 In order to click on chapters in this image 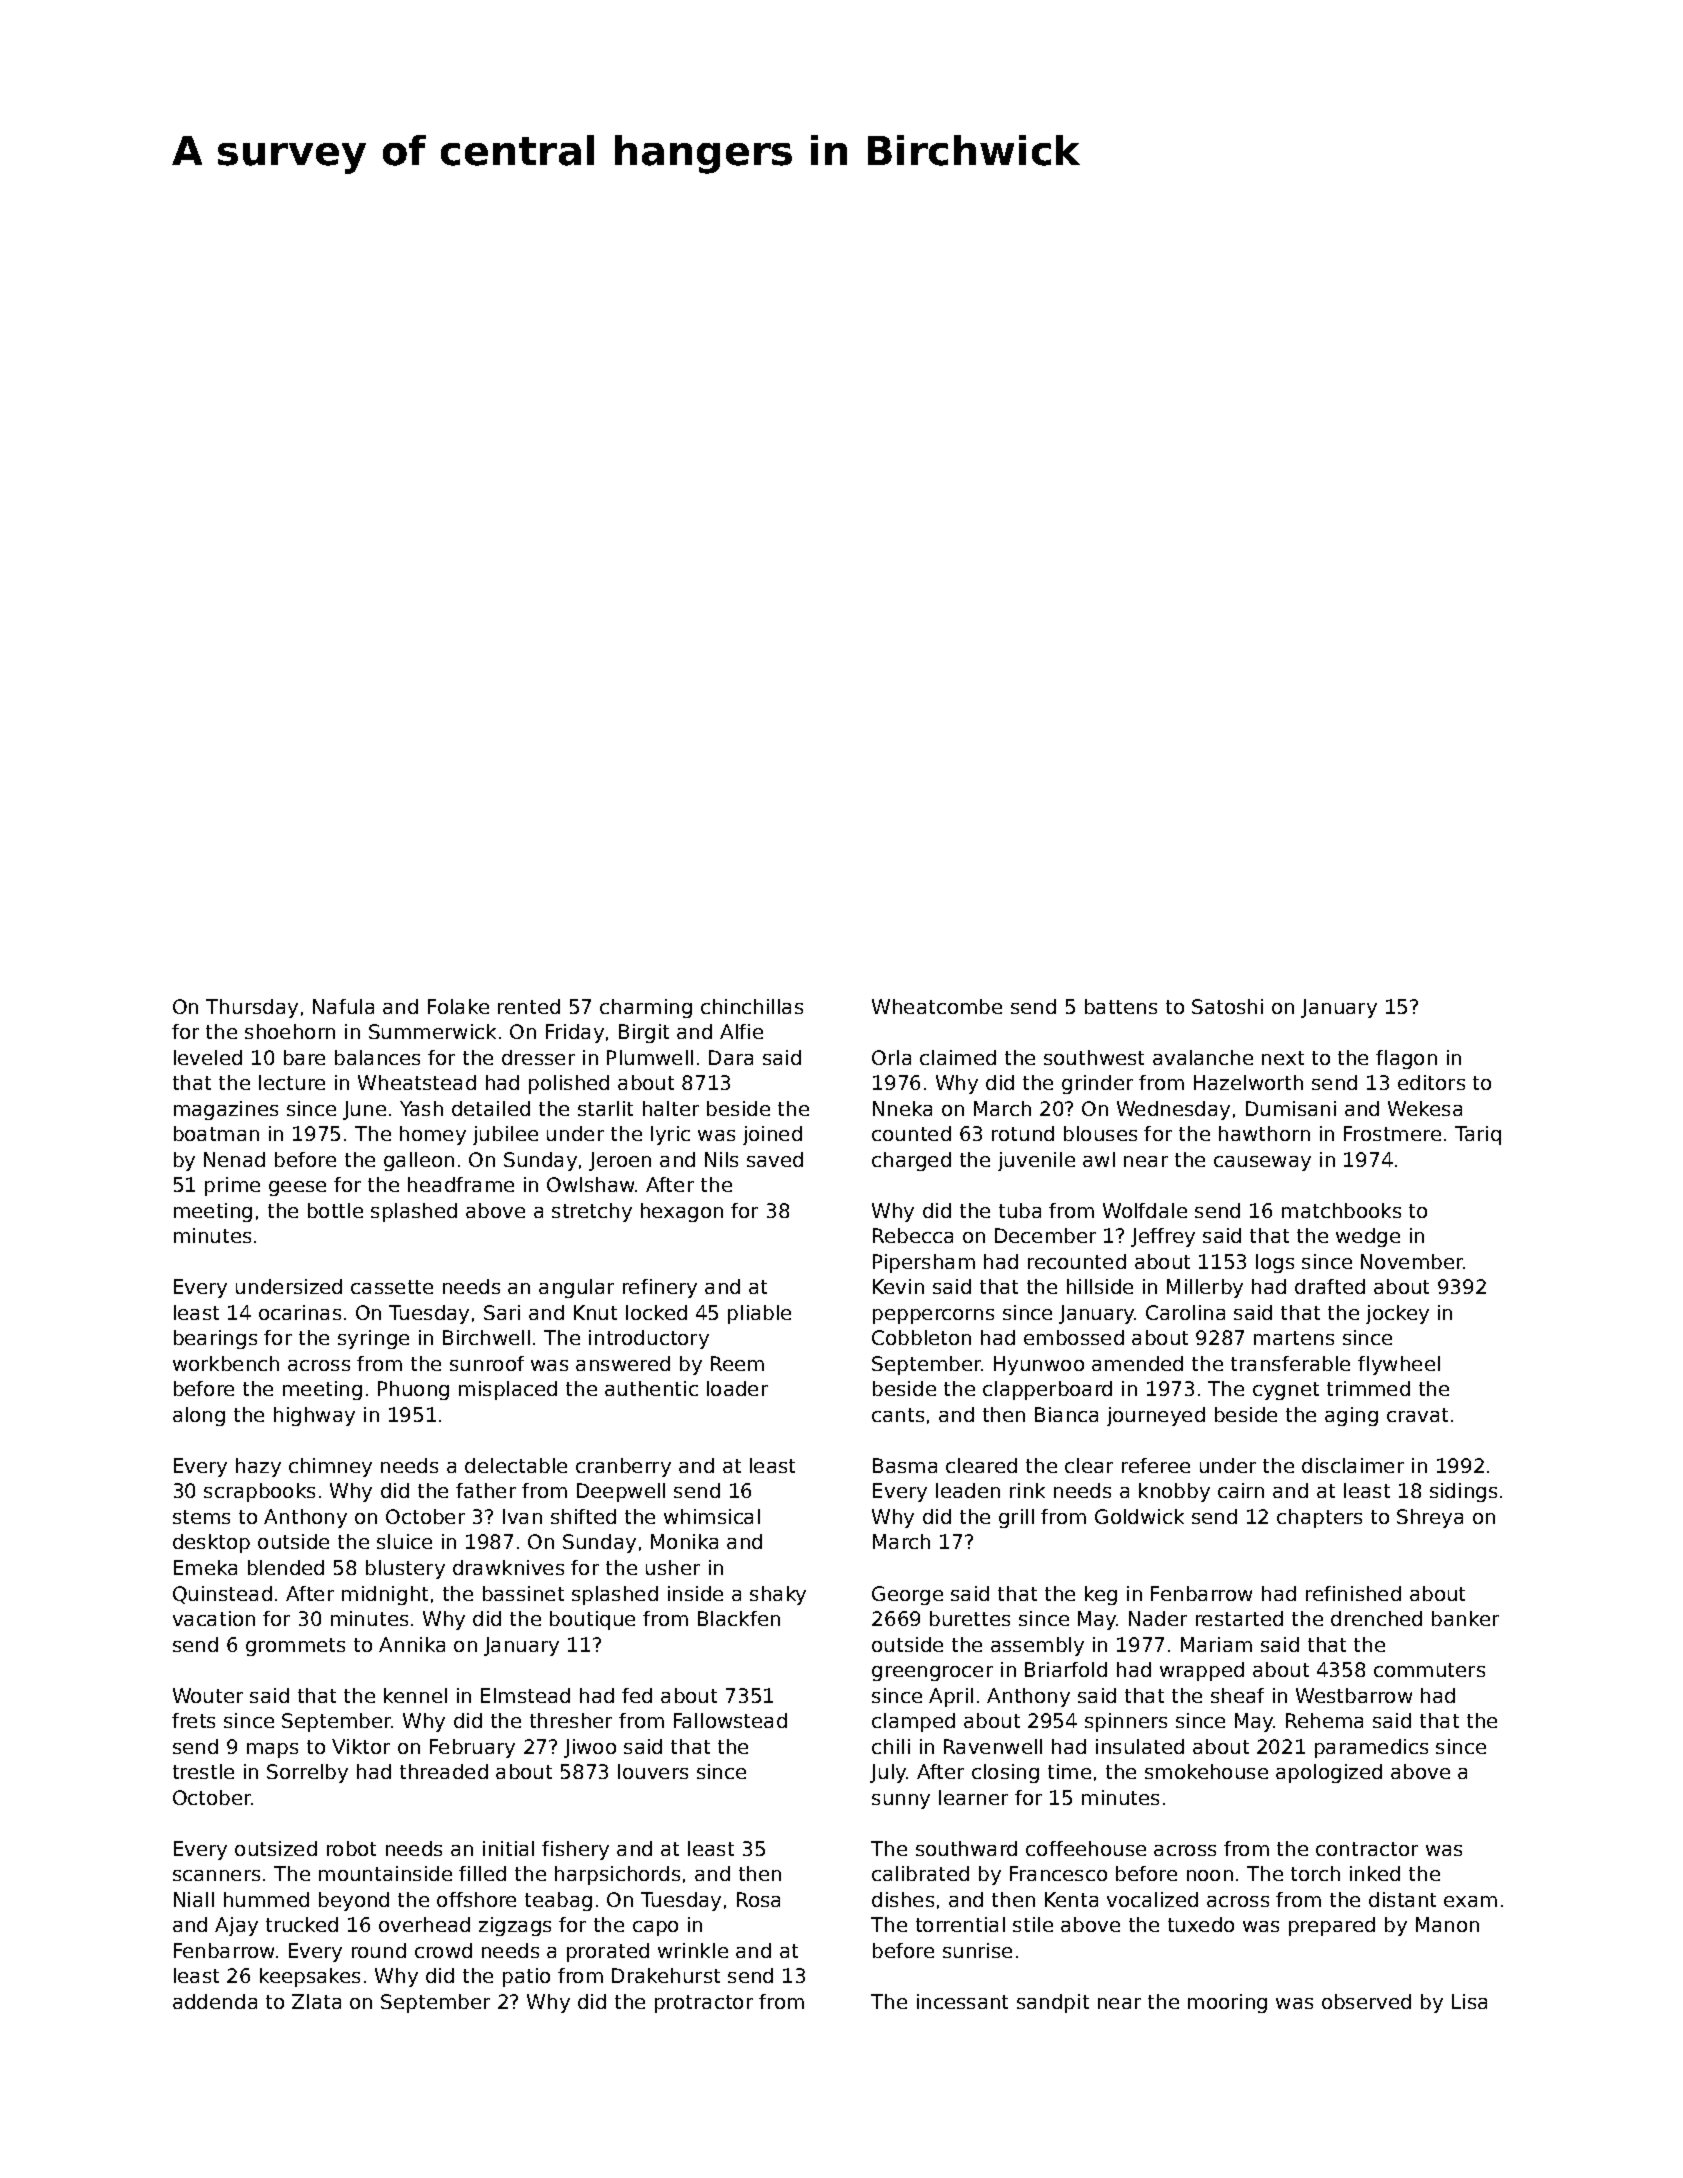, I will do `click(1319, 1518)`.
